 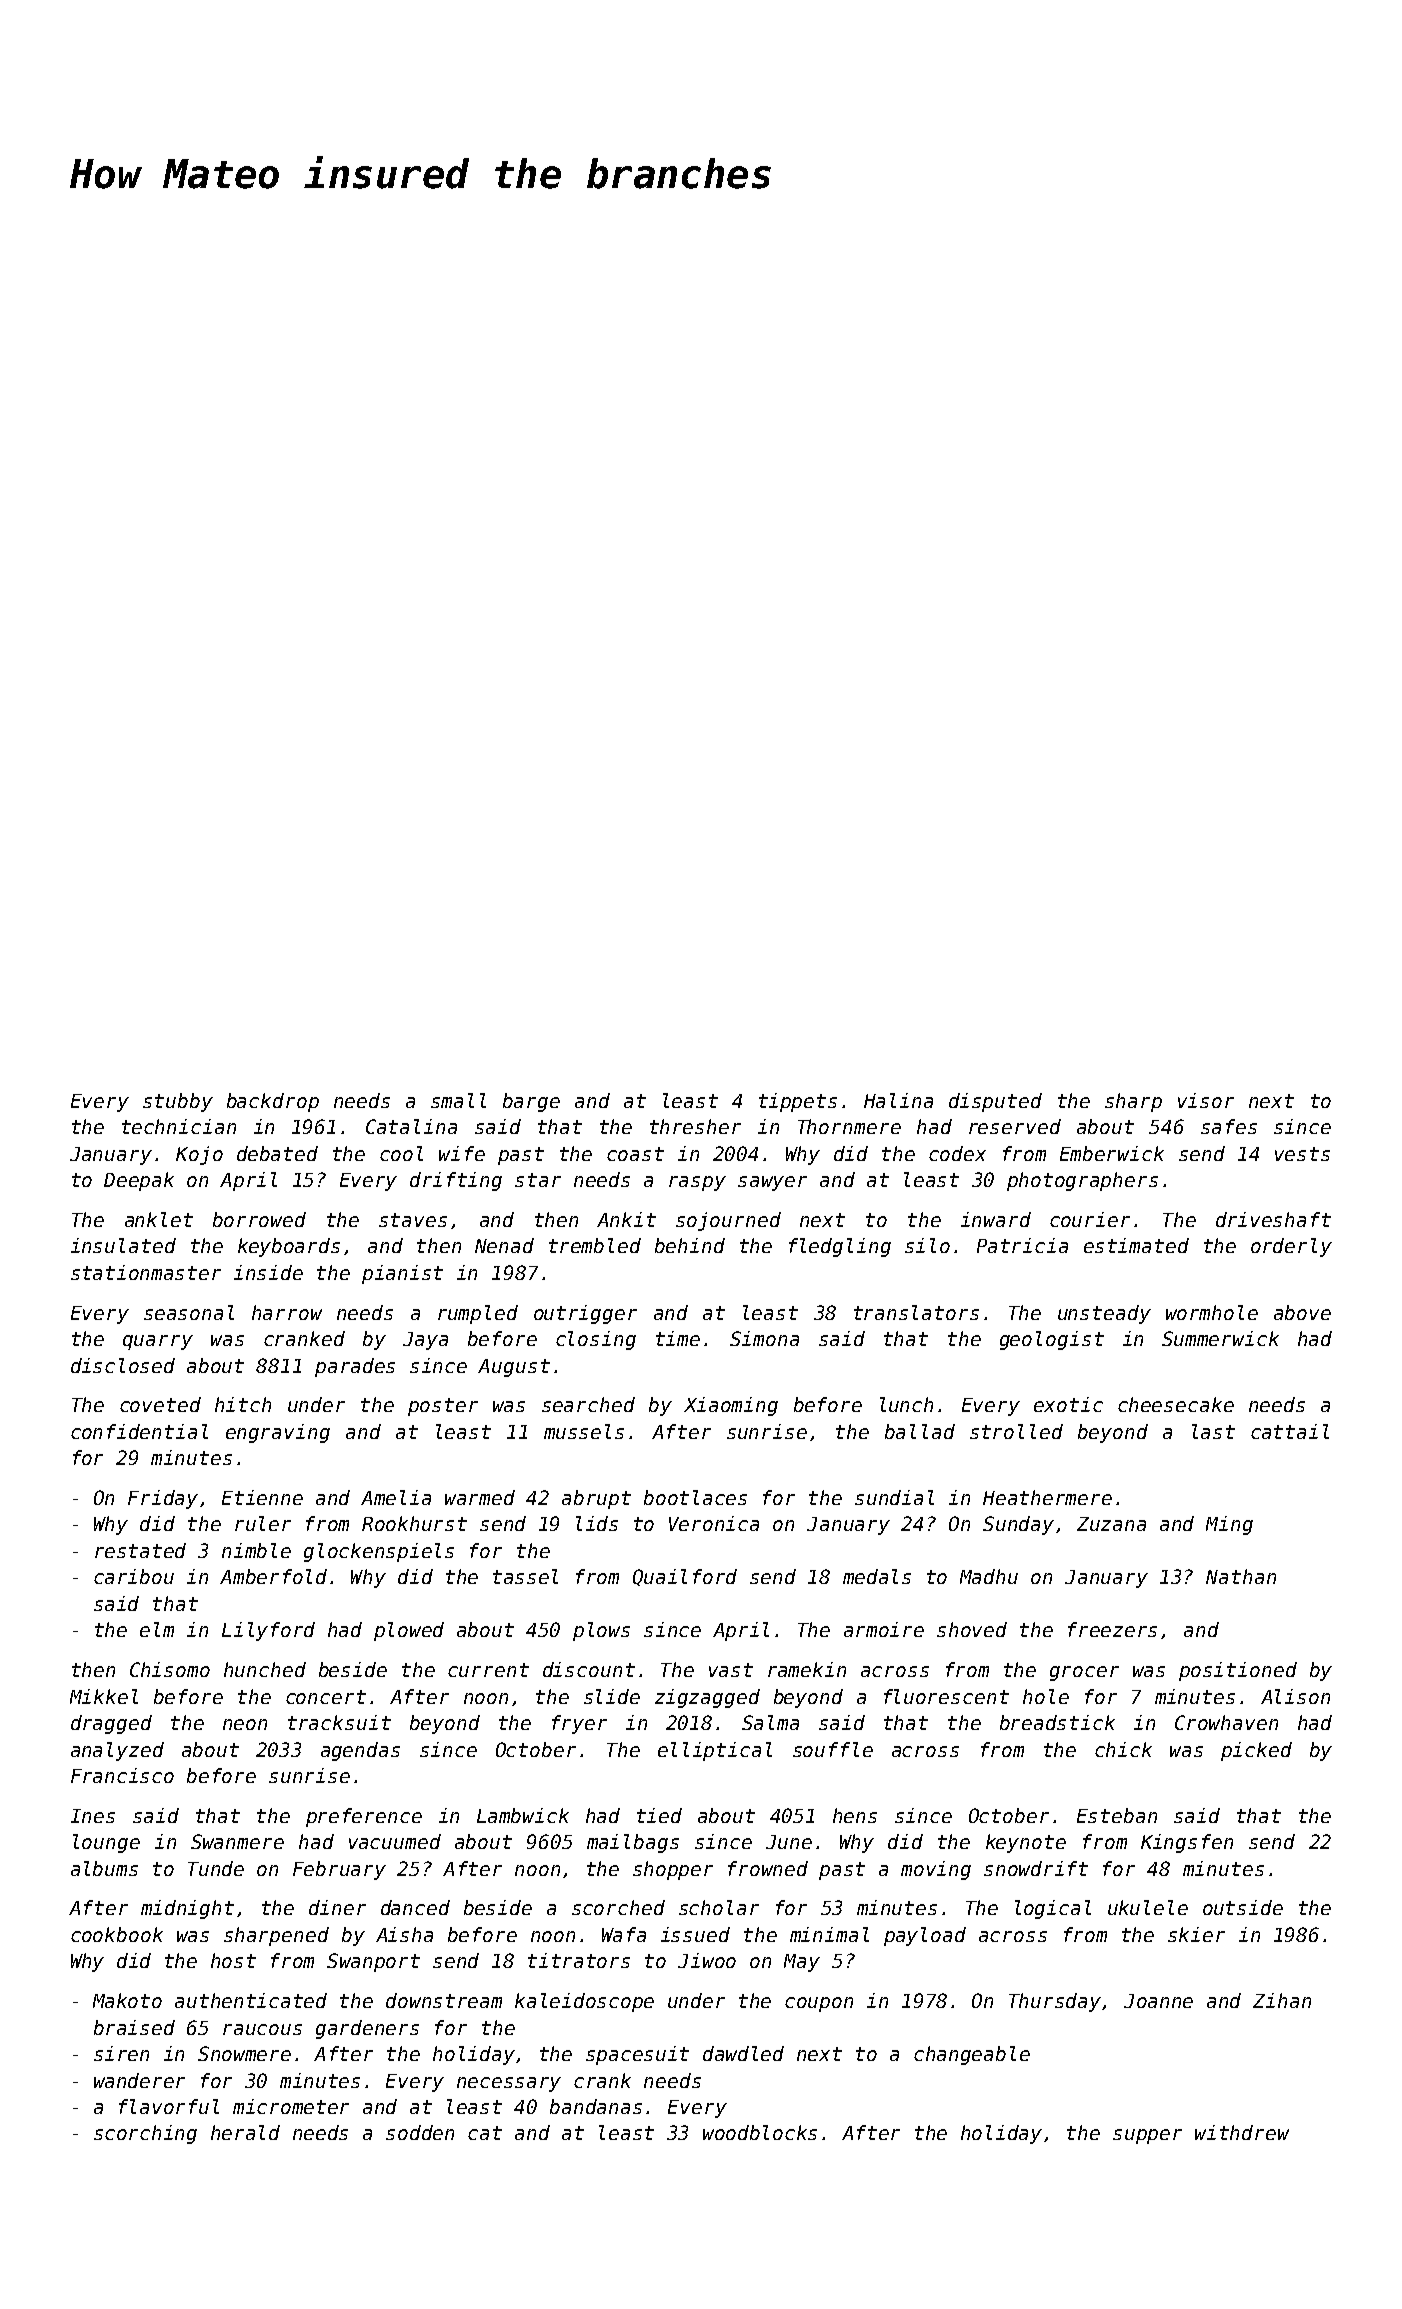 I want to click on June, so click(x=789, y=1842).
